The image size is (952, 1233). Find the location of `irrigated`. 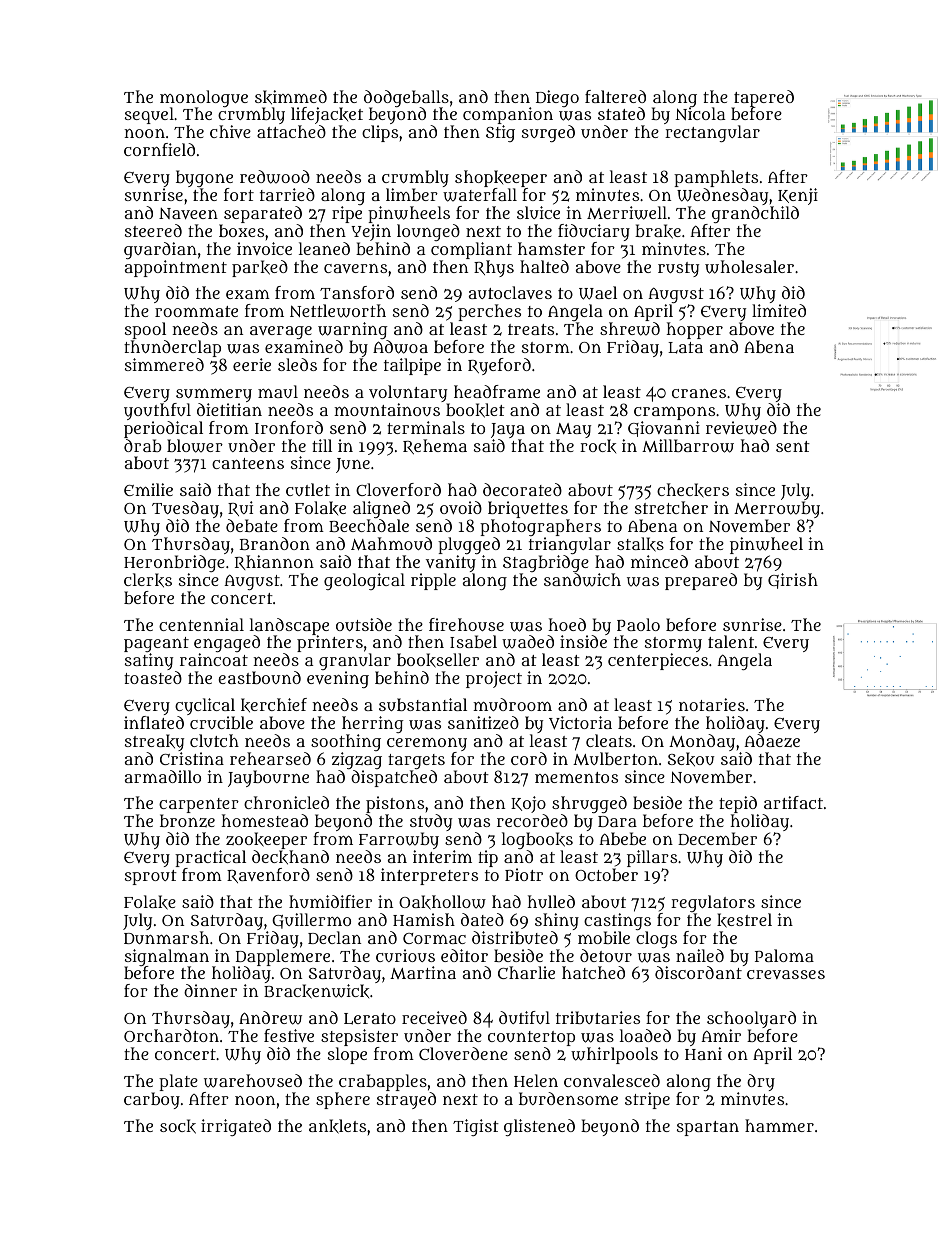

irrigated is located at coordinates (236, 1127).
